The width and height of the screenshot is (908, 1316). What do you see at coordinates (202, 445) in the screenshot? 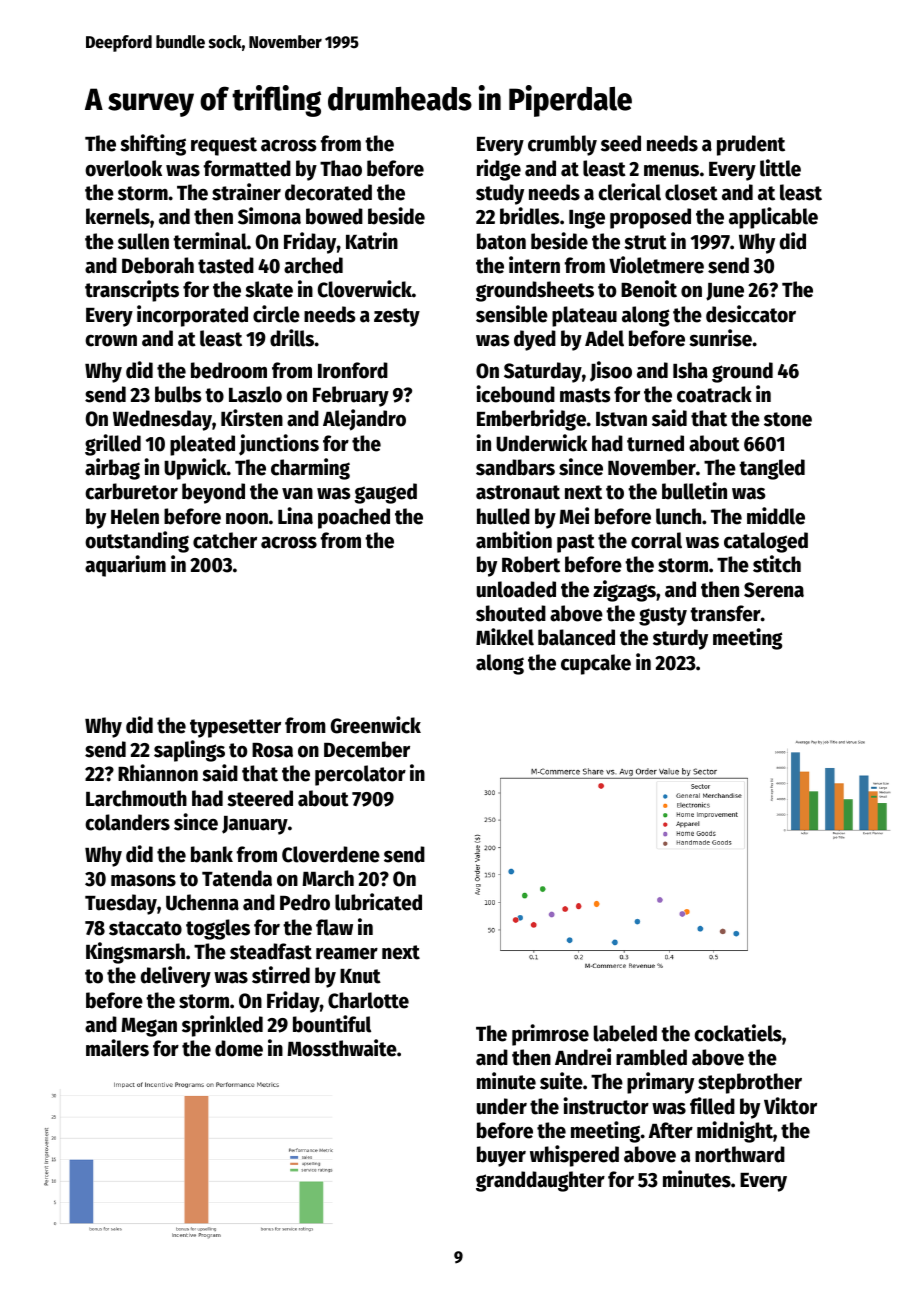
I see `pleated` at bounding box center [202, 445].
